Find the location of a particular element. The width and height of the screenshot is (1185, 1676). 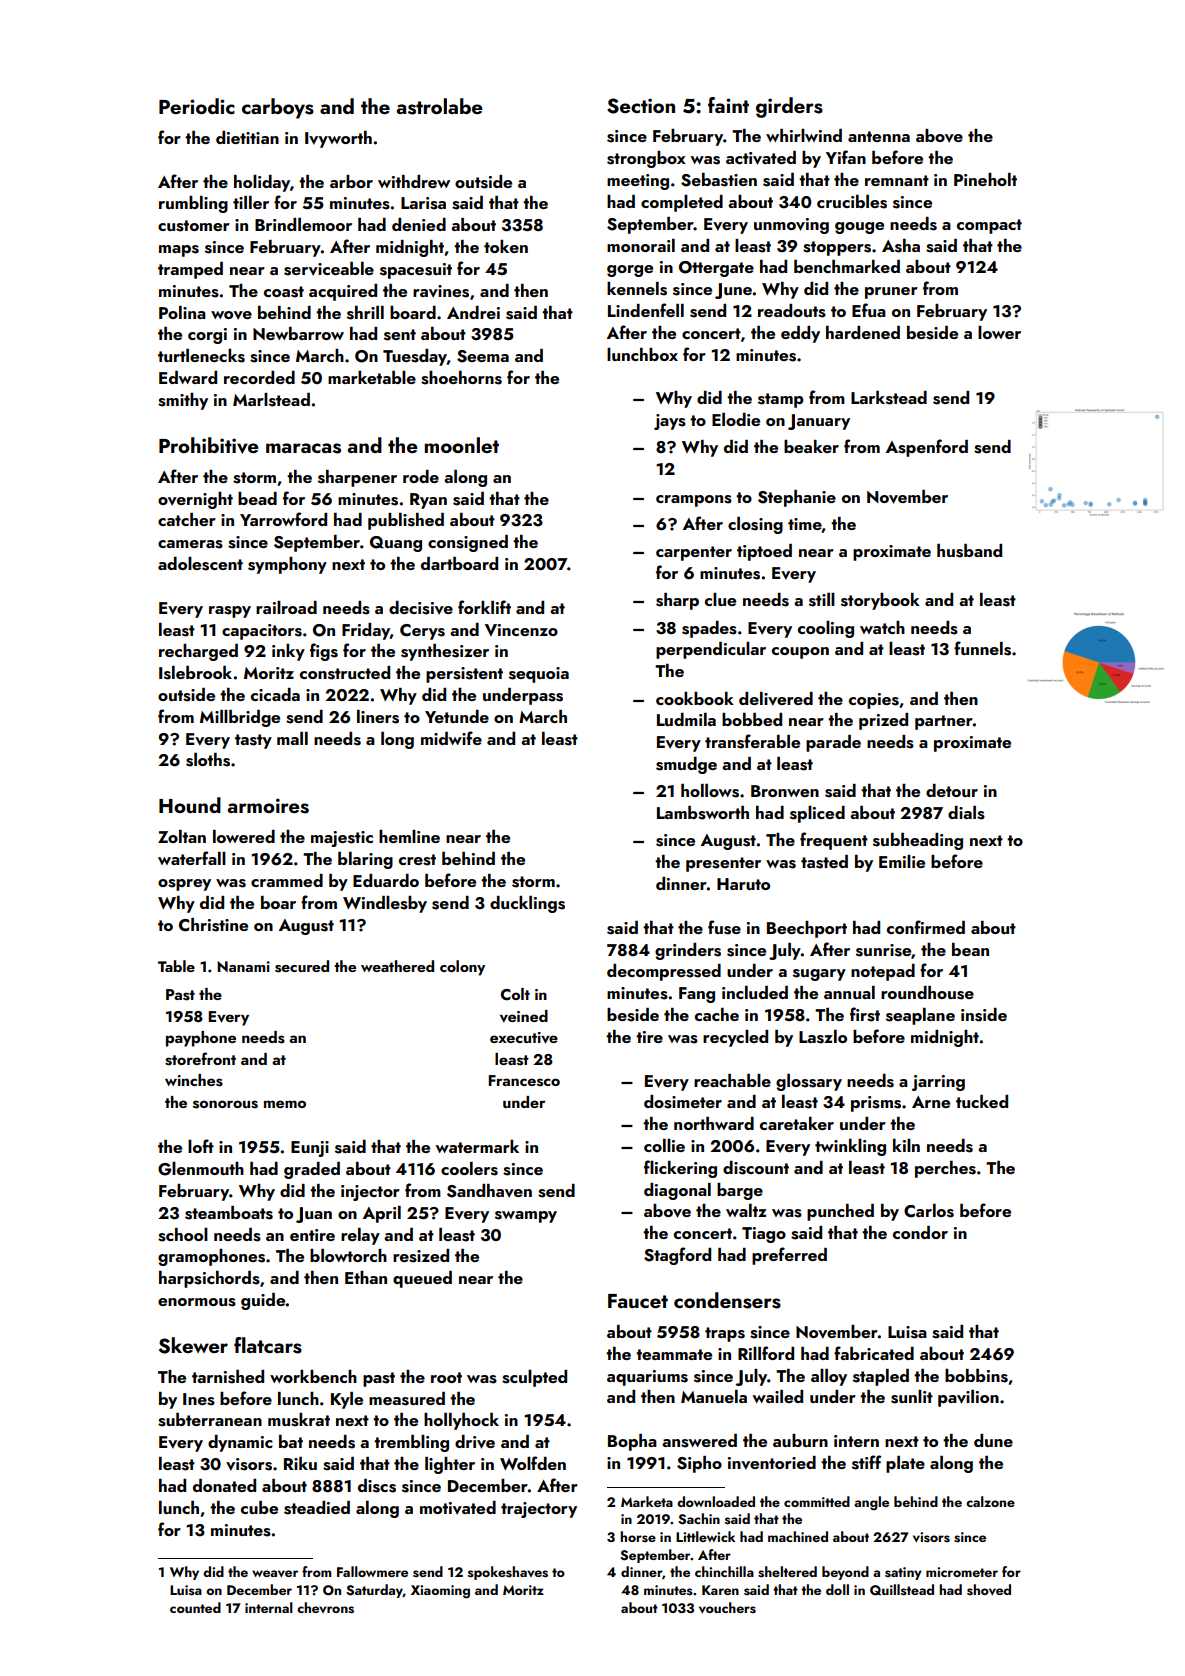

jays is located at coordinates (670, 422).
